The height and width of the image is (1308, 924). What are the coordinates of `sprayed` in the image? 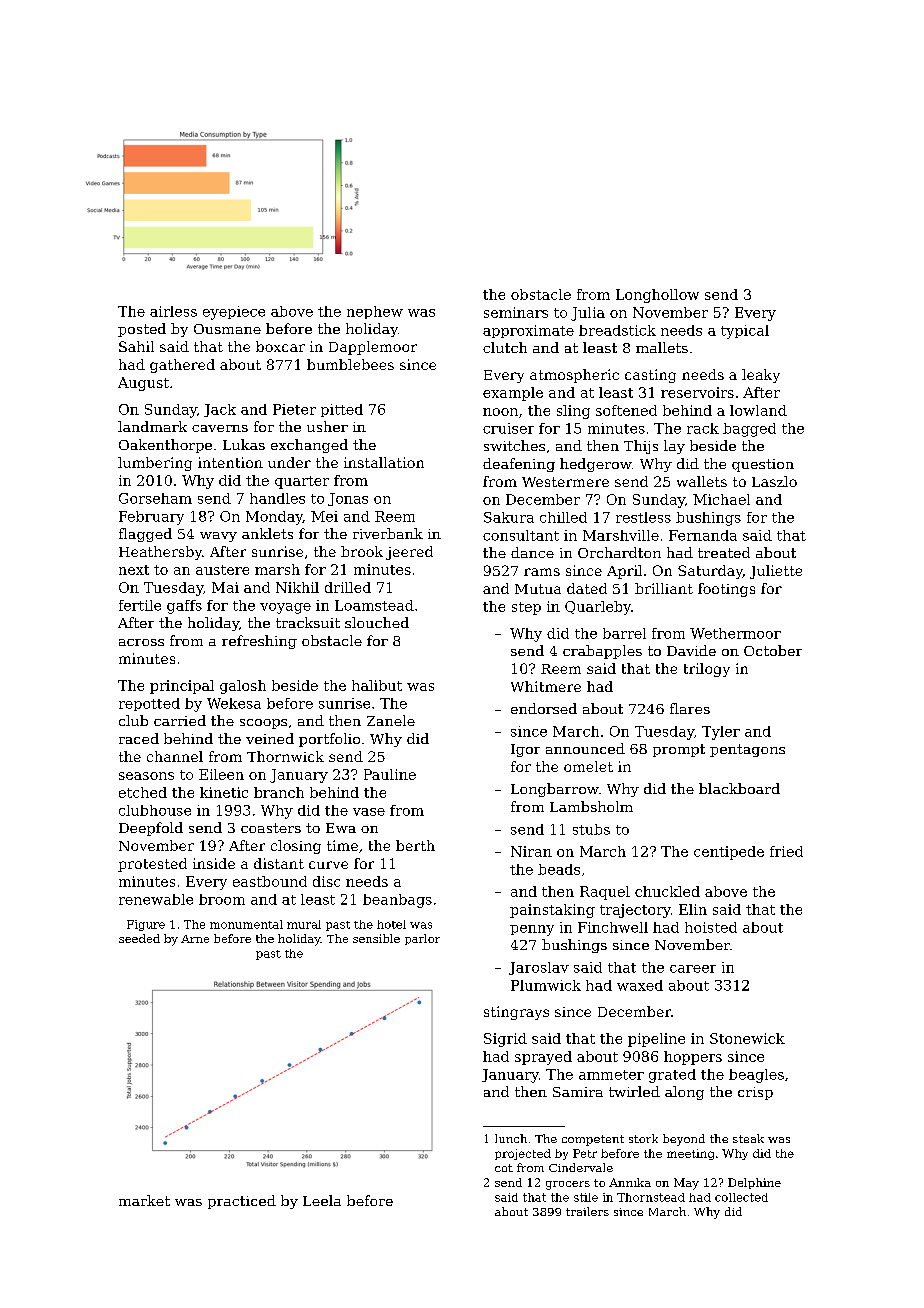 It's located at (543, 1058).
